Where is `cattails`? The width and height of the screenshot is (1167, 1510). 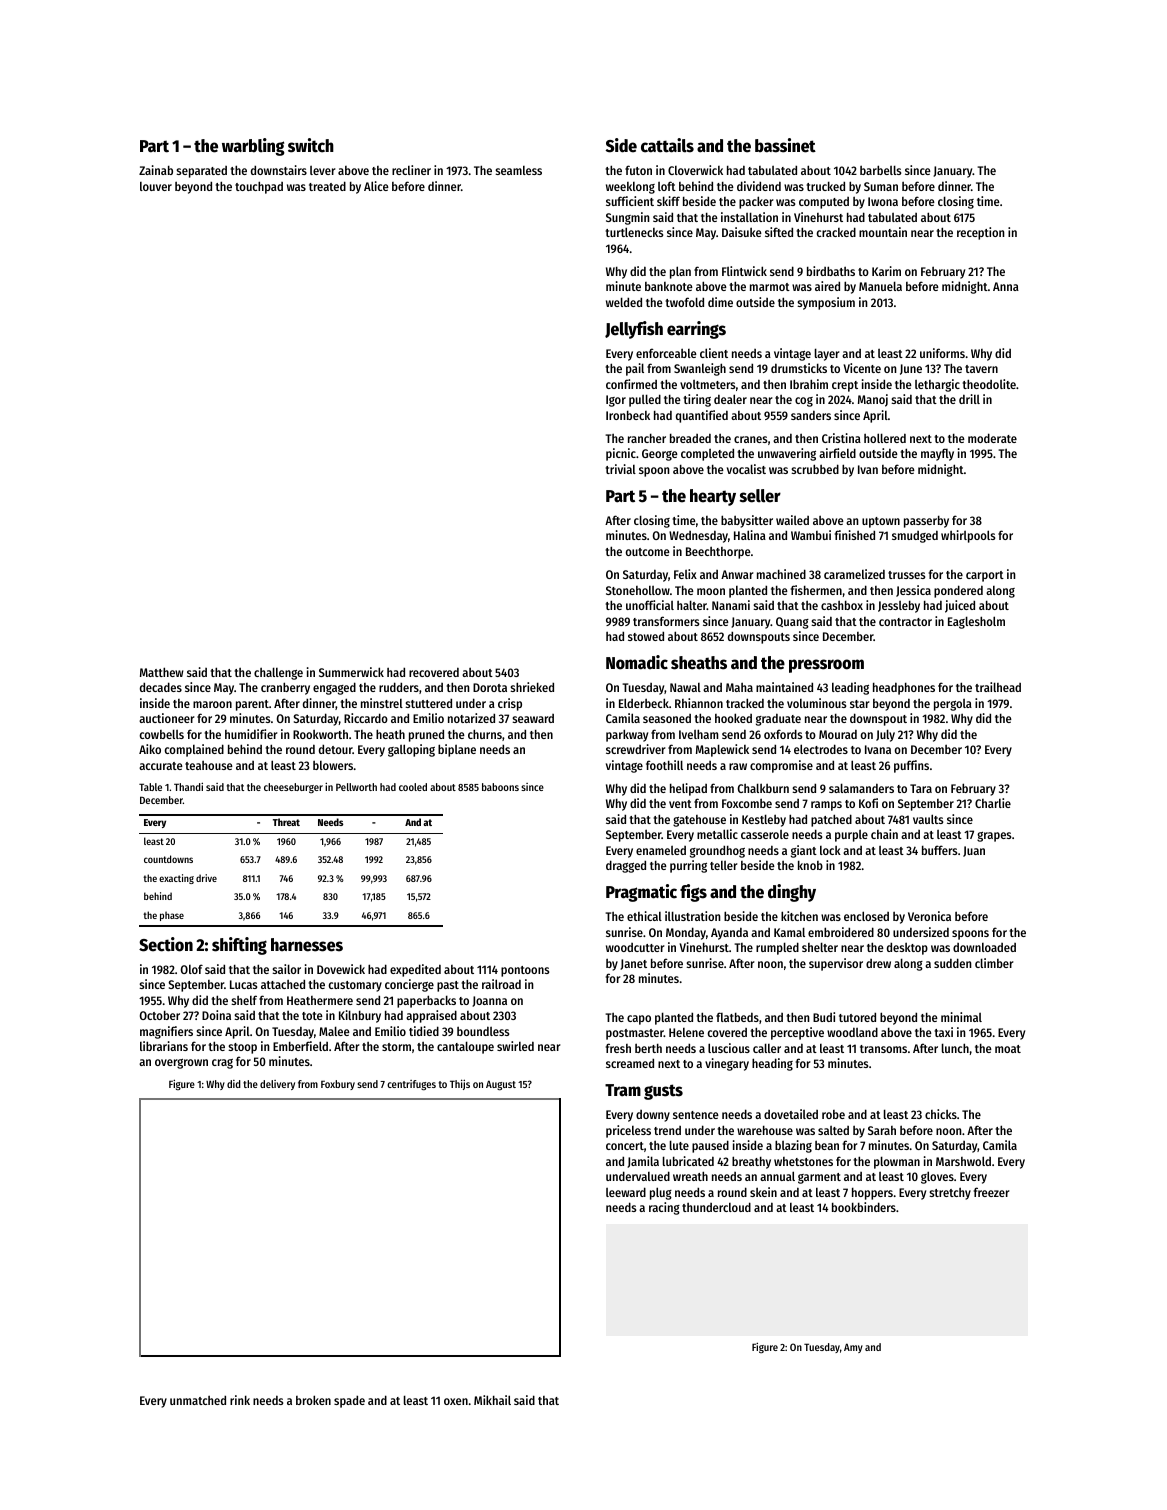 cattails is located at coordinates (667, 145).
